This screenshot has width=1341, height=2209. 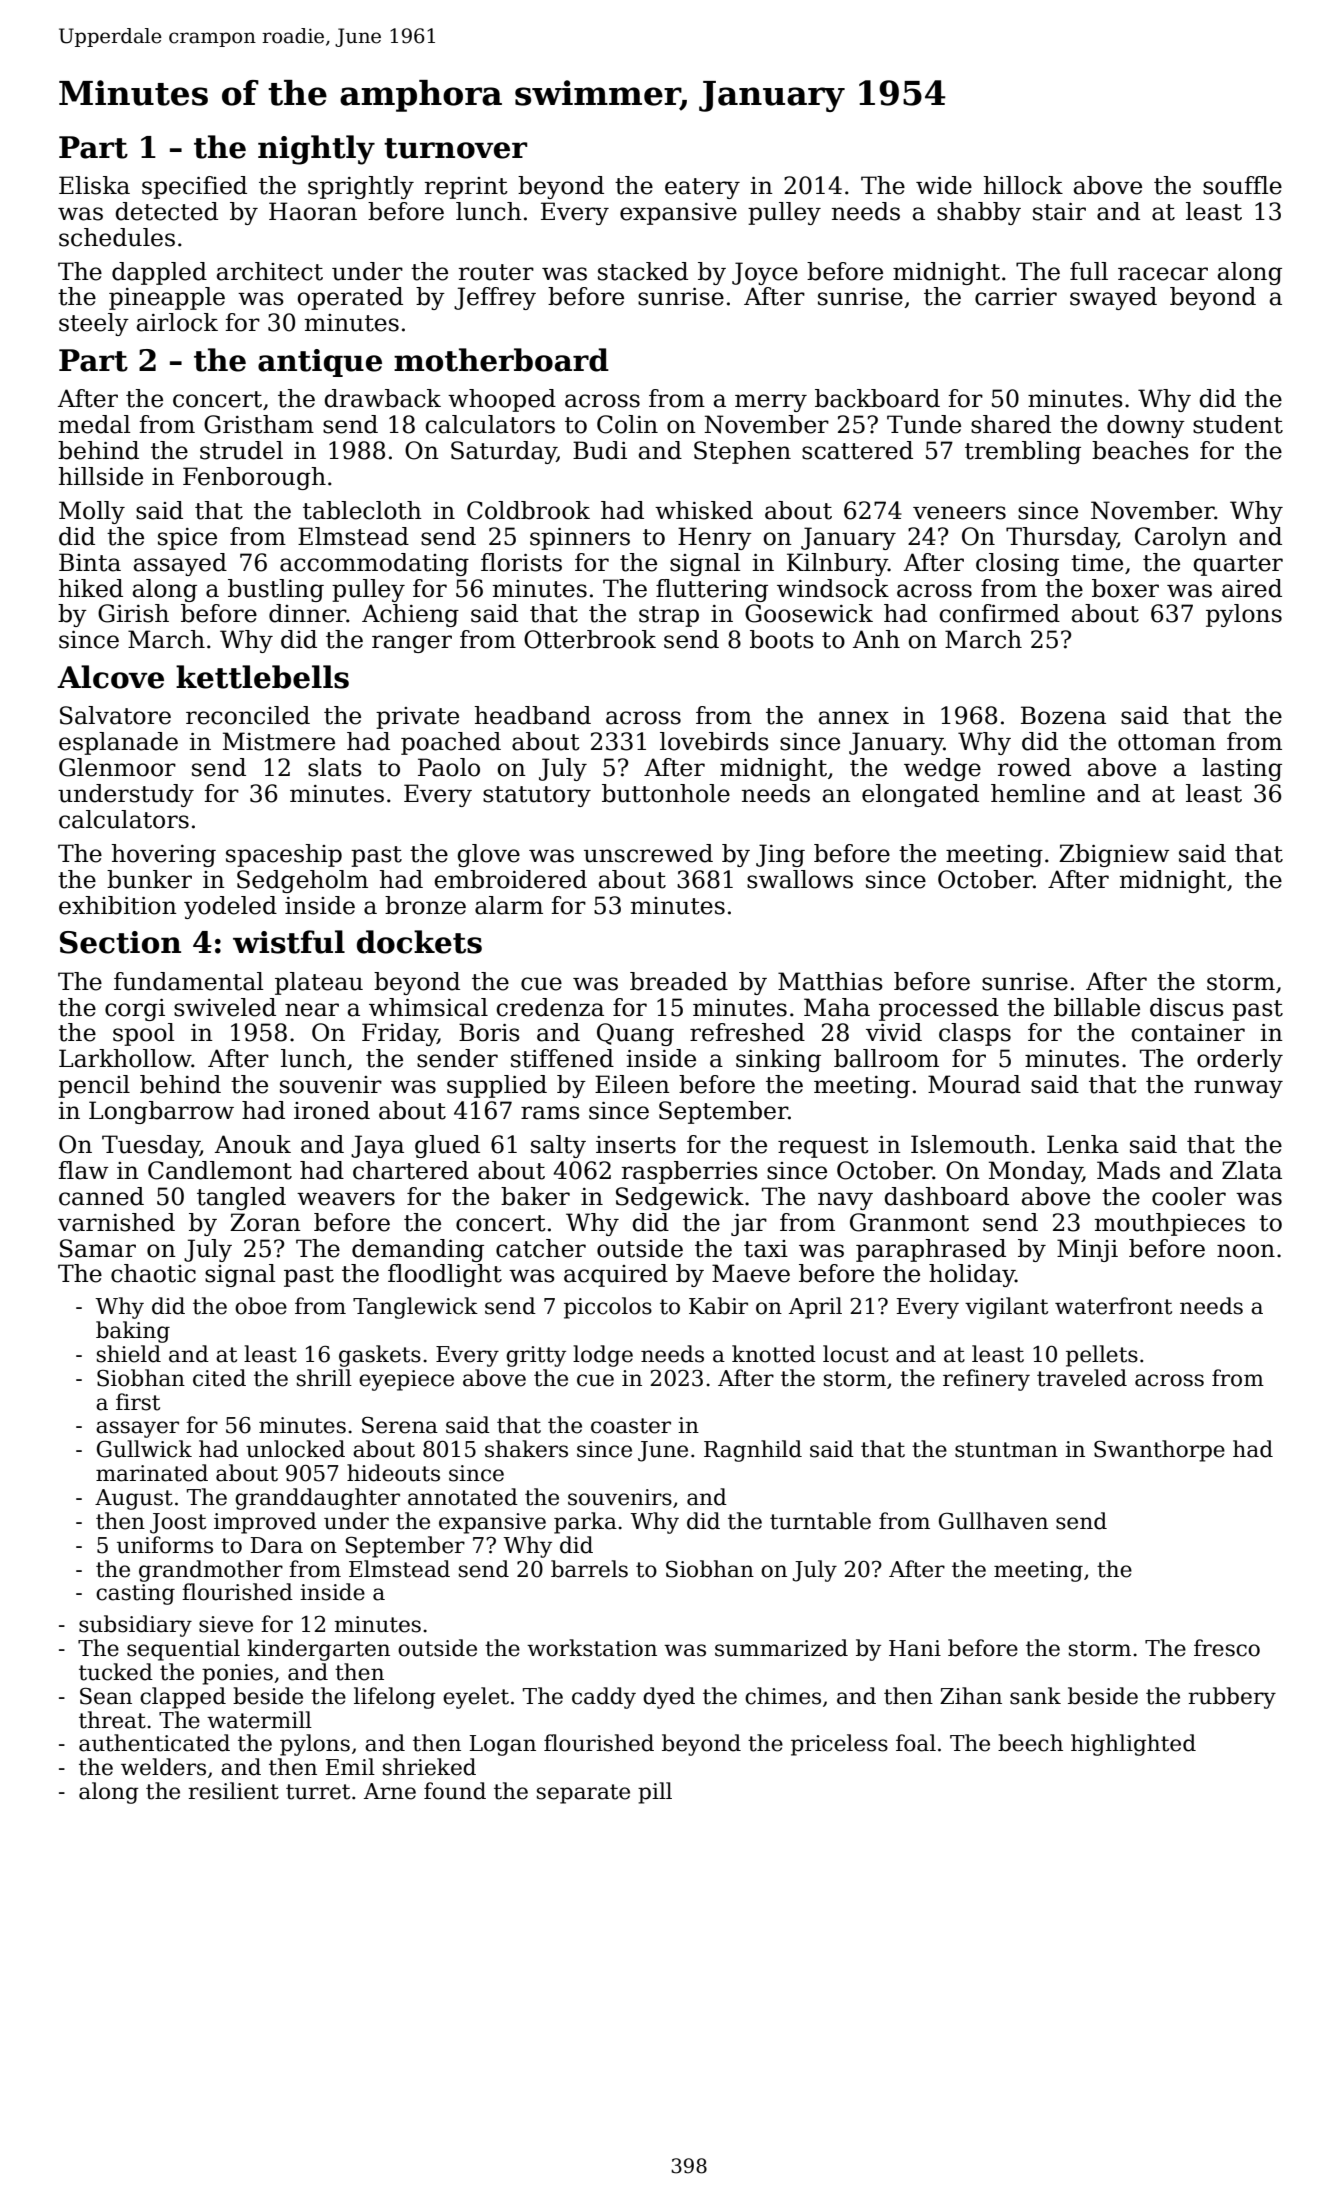 I want to click on Ragnhild, so click(x=753, y=1451).
